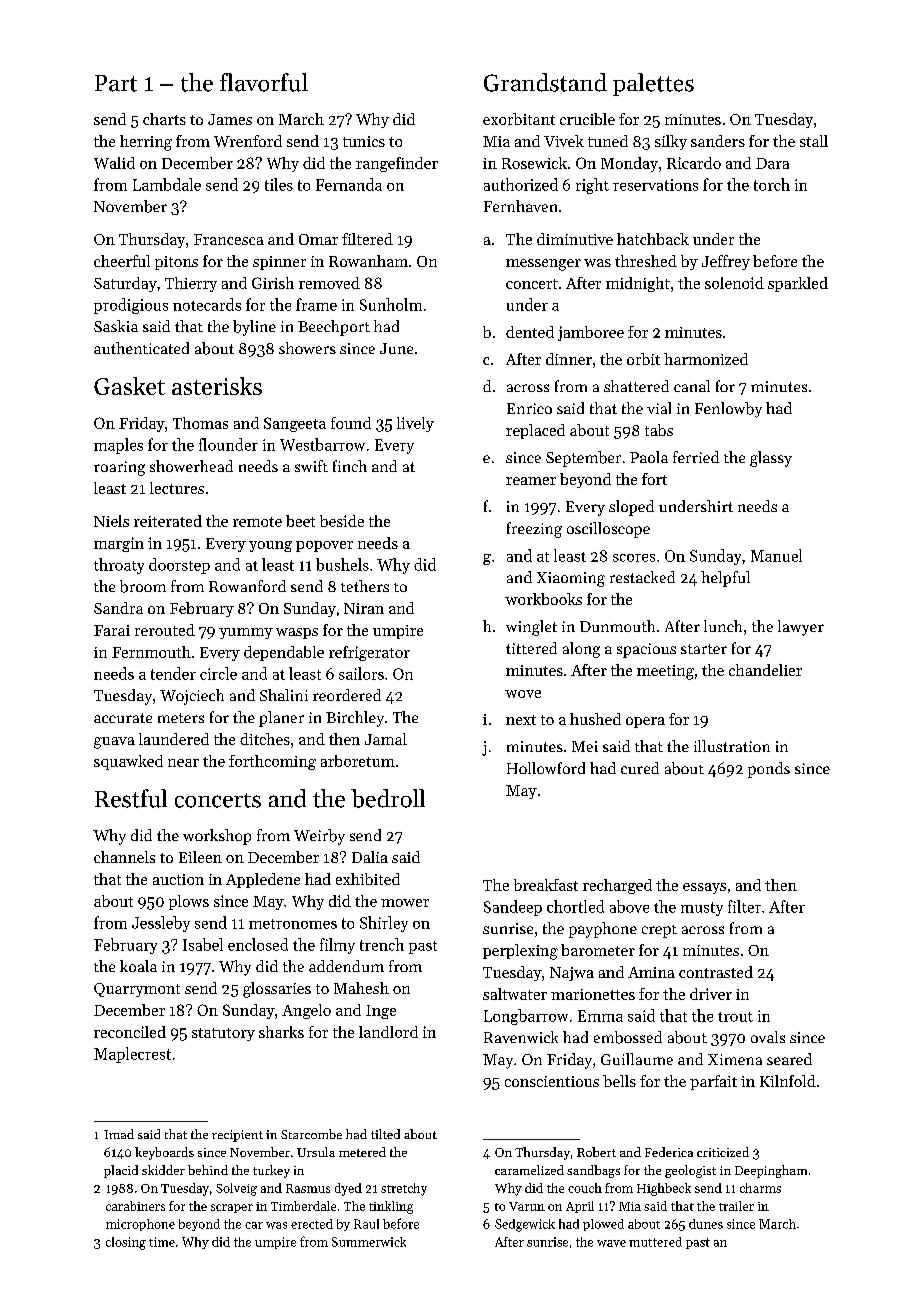  Describe the element at coordinates (772, 184) in the image. I see `torch` at that location.
